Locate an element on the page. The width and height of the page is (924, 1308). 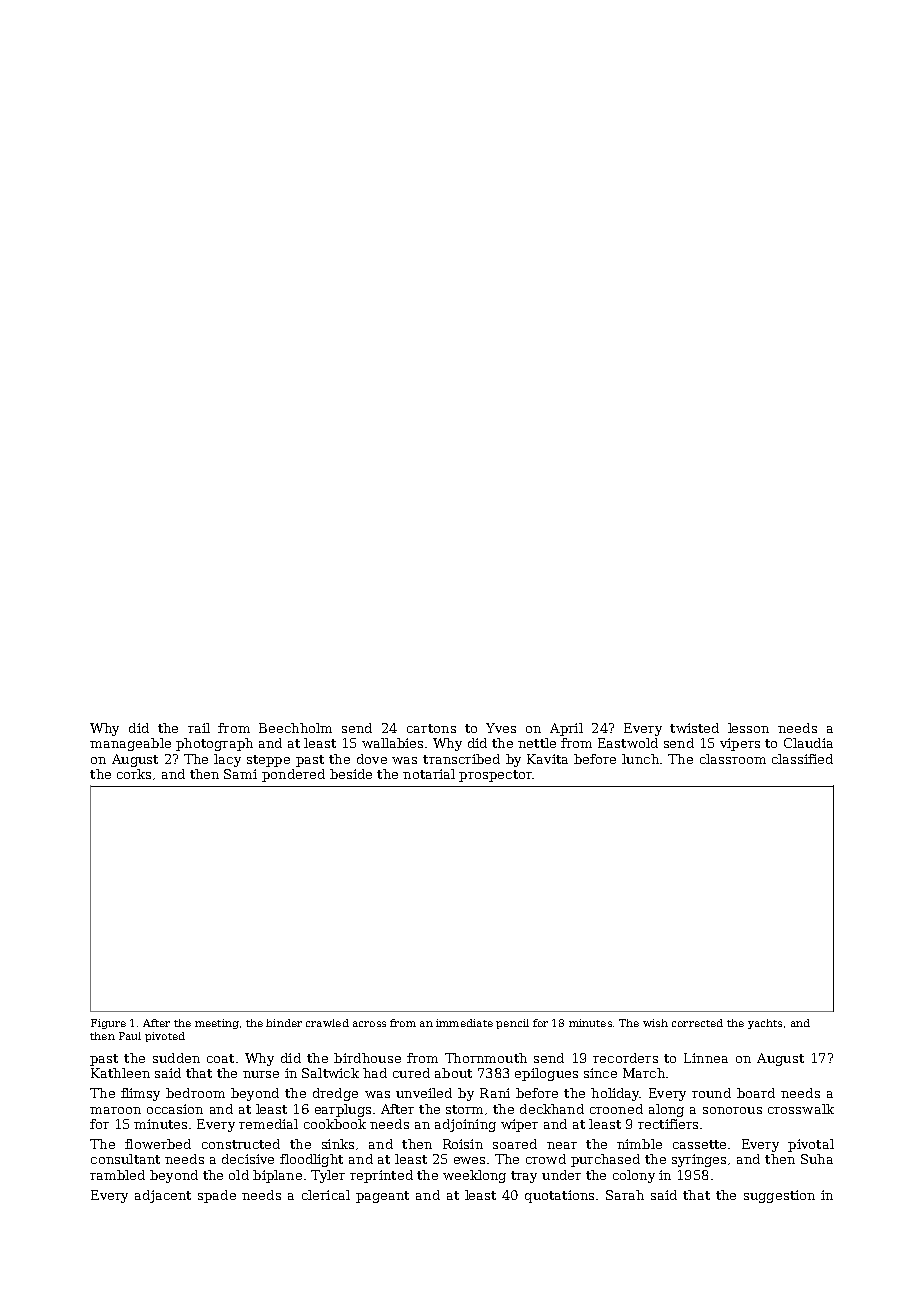
corks is located at coordinates (134, 774).
